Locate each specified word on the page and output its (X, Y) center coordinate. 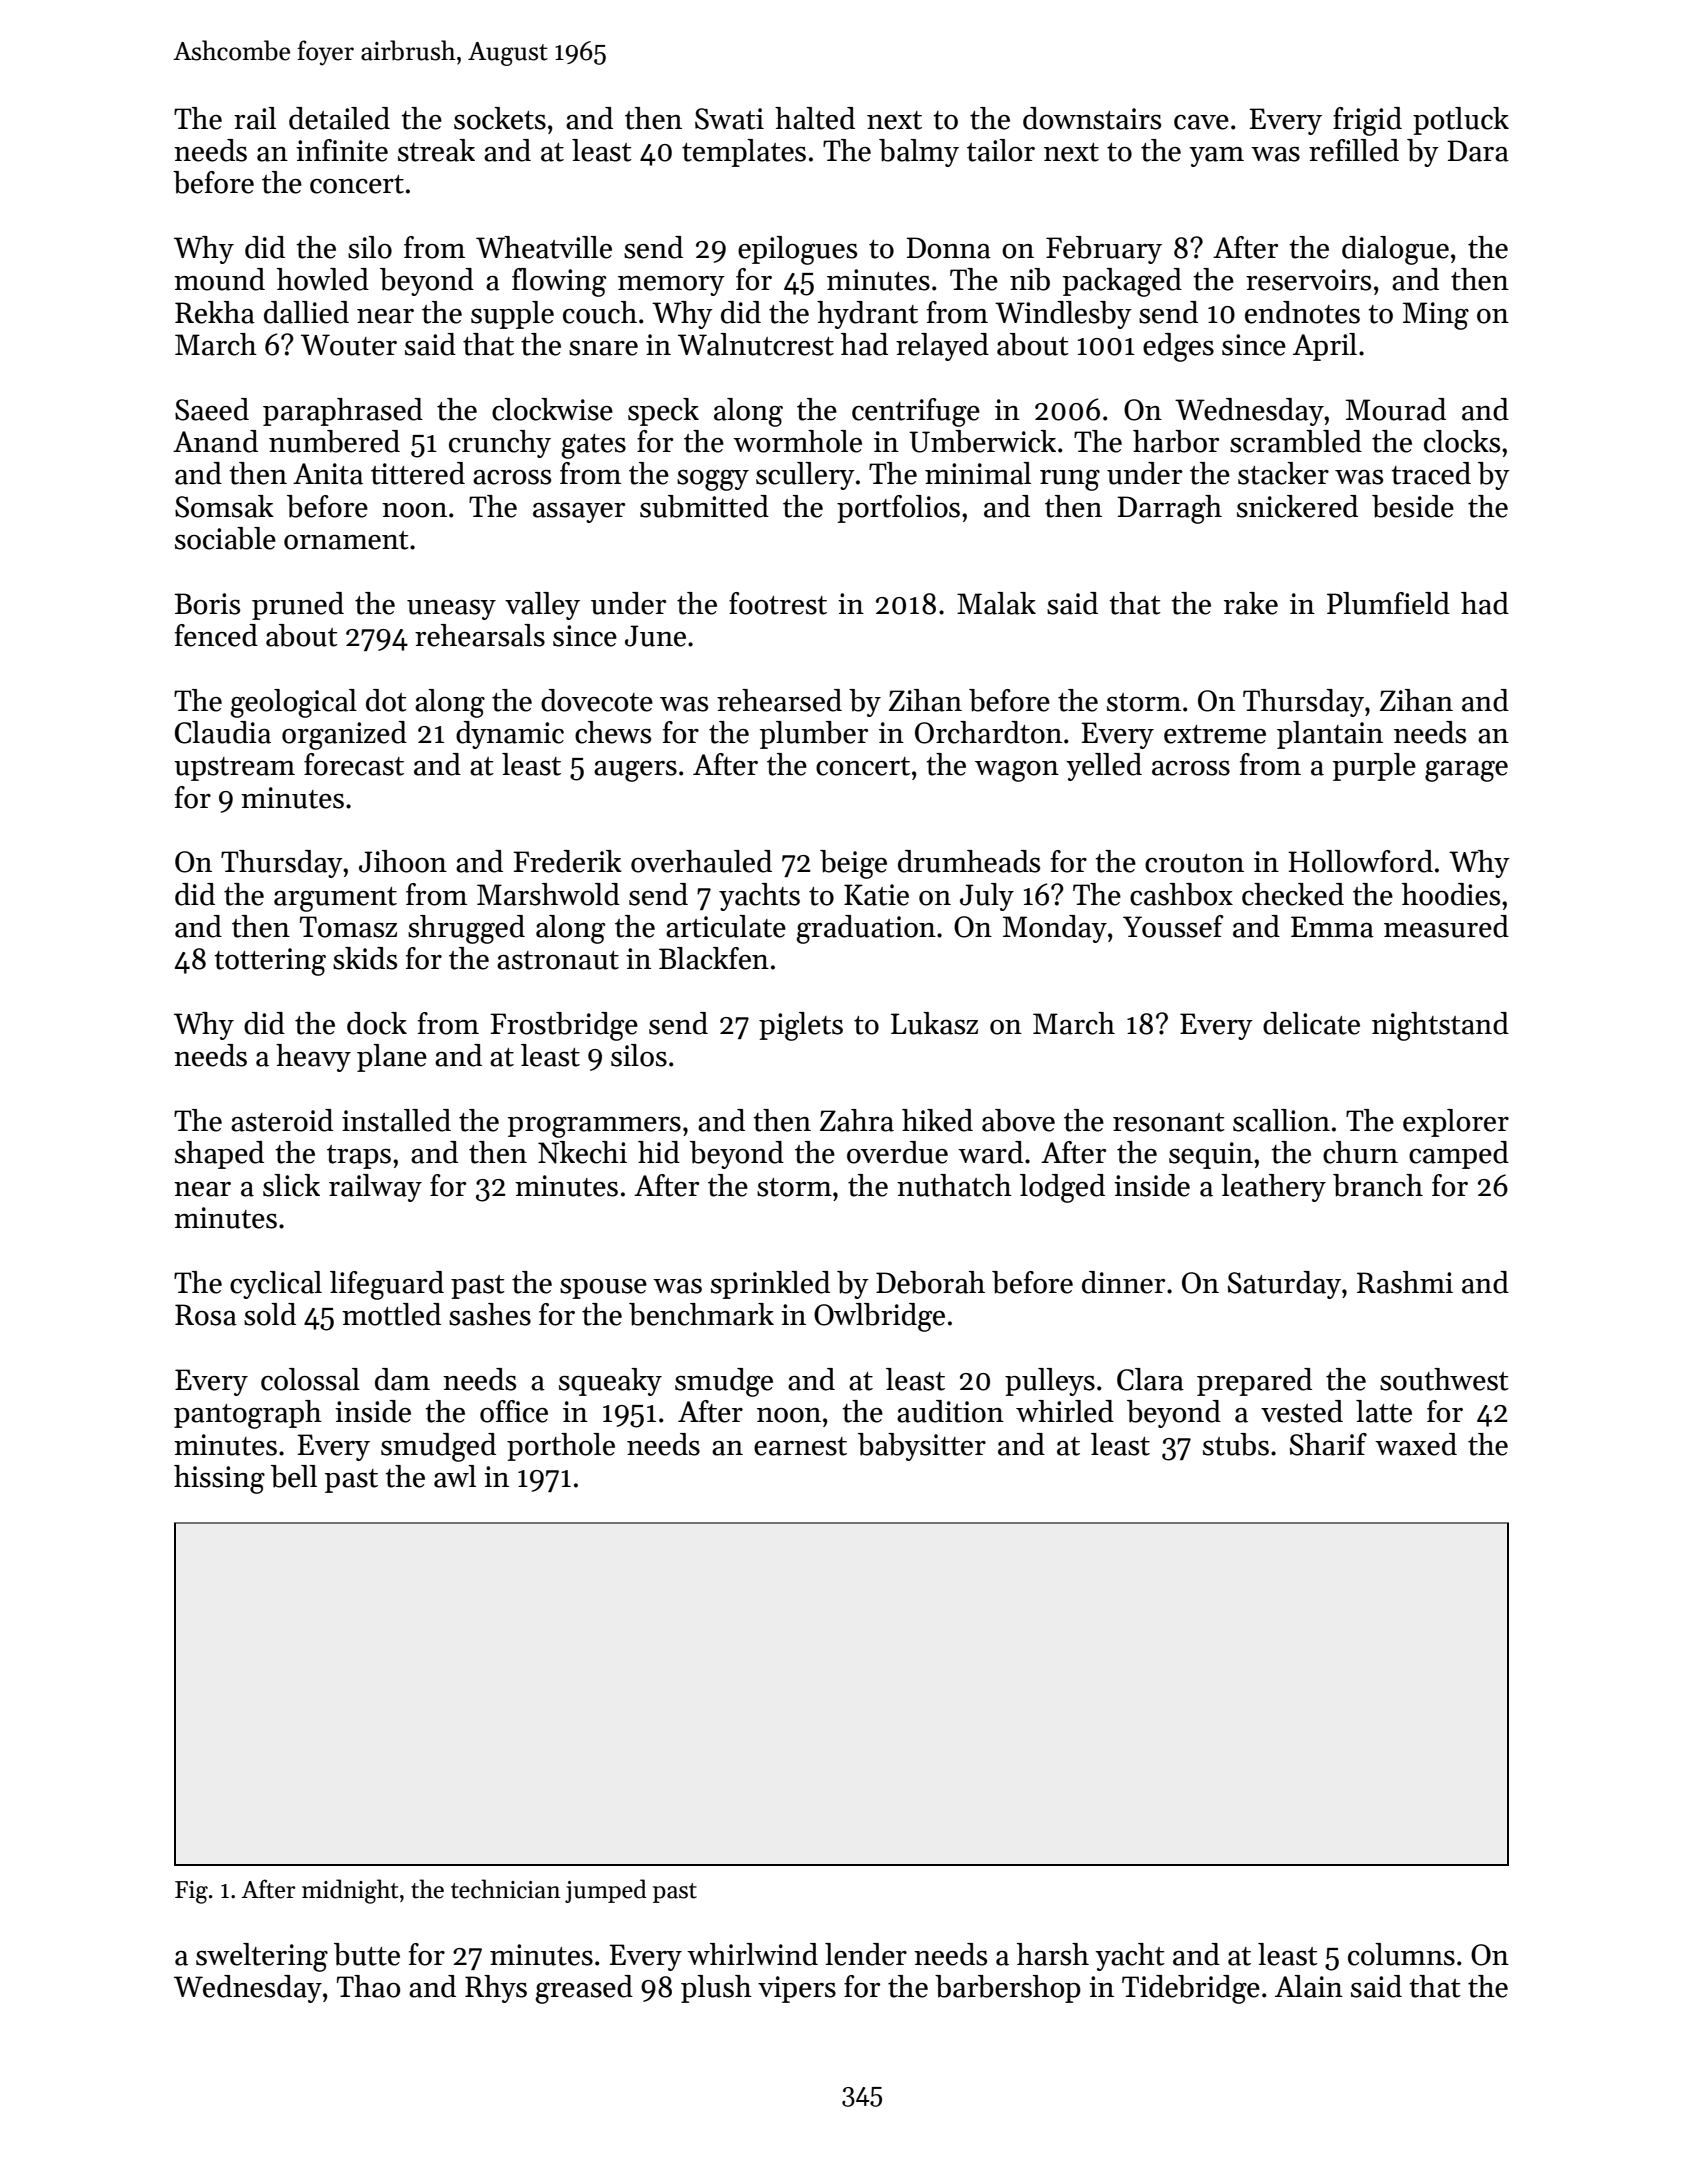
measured (1446, 926)
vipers (797, 1989)
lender (866, 1954)
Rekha (215, 312)
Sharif (1328, 1444)
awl (455, 1476)
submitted (704, 506)
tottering (270, 962)
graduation (866, 929)
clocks (1462, 441)
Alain (1309, 1986)
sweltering (262, 1957)
